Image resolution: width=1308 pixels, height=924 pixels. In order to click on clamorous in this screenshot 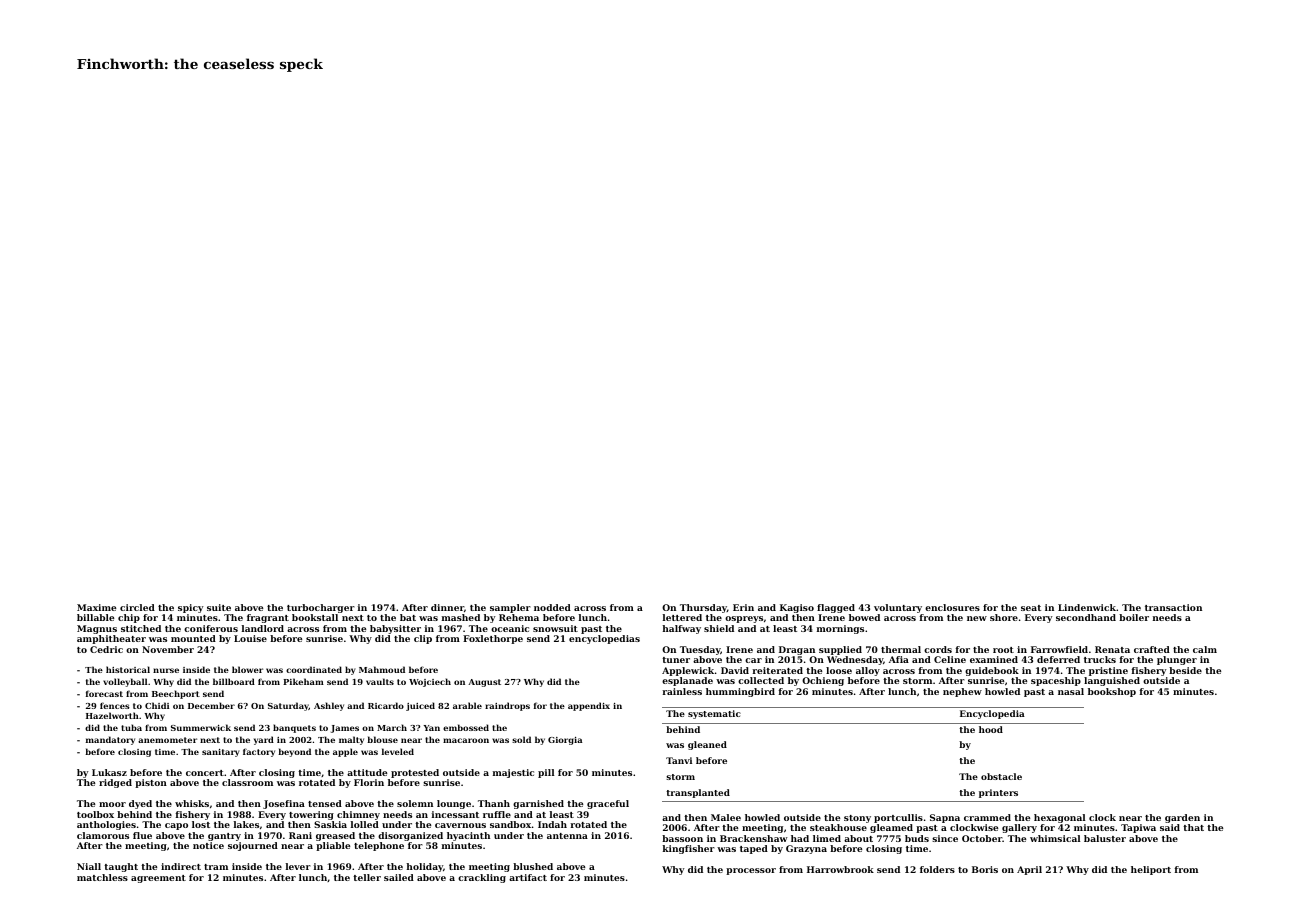, I will do `click(103, 835)`.
